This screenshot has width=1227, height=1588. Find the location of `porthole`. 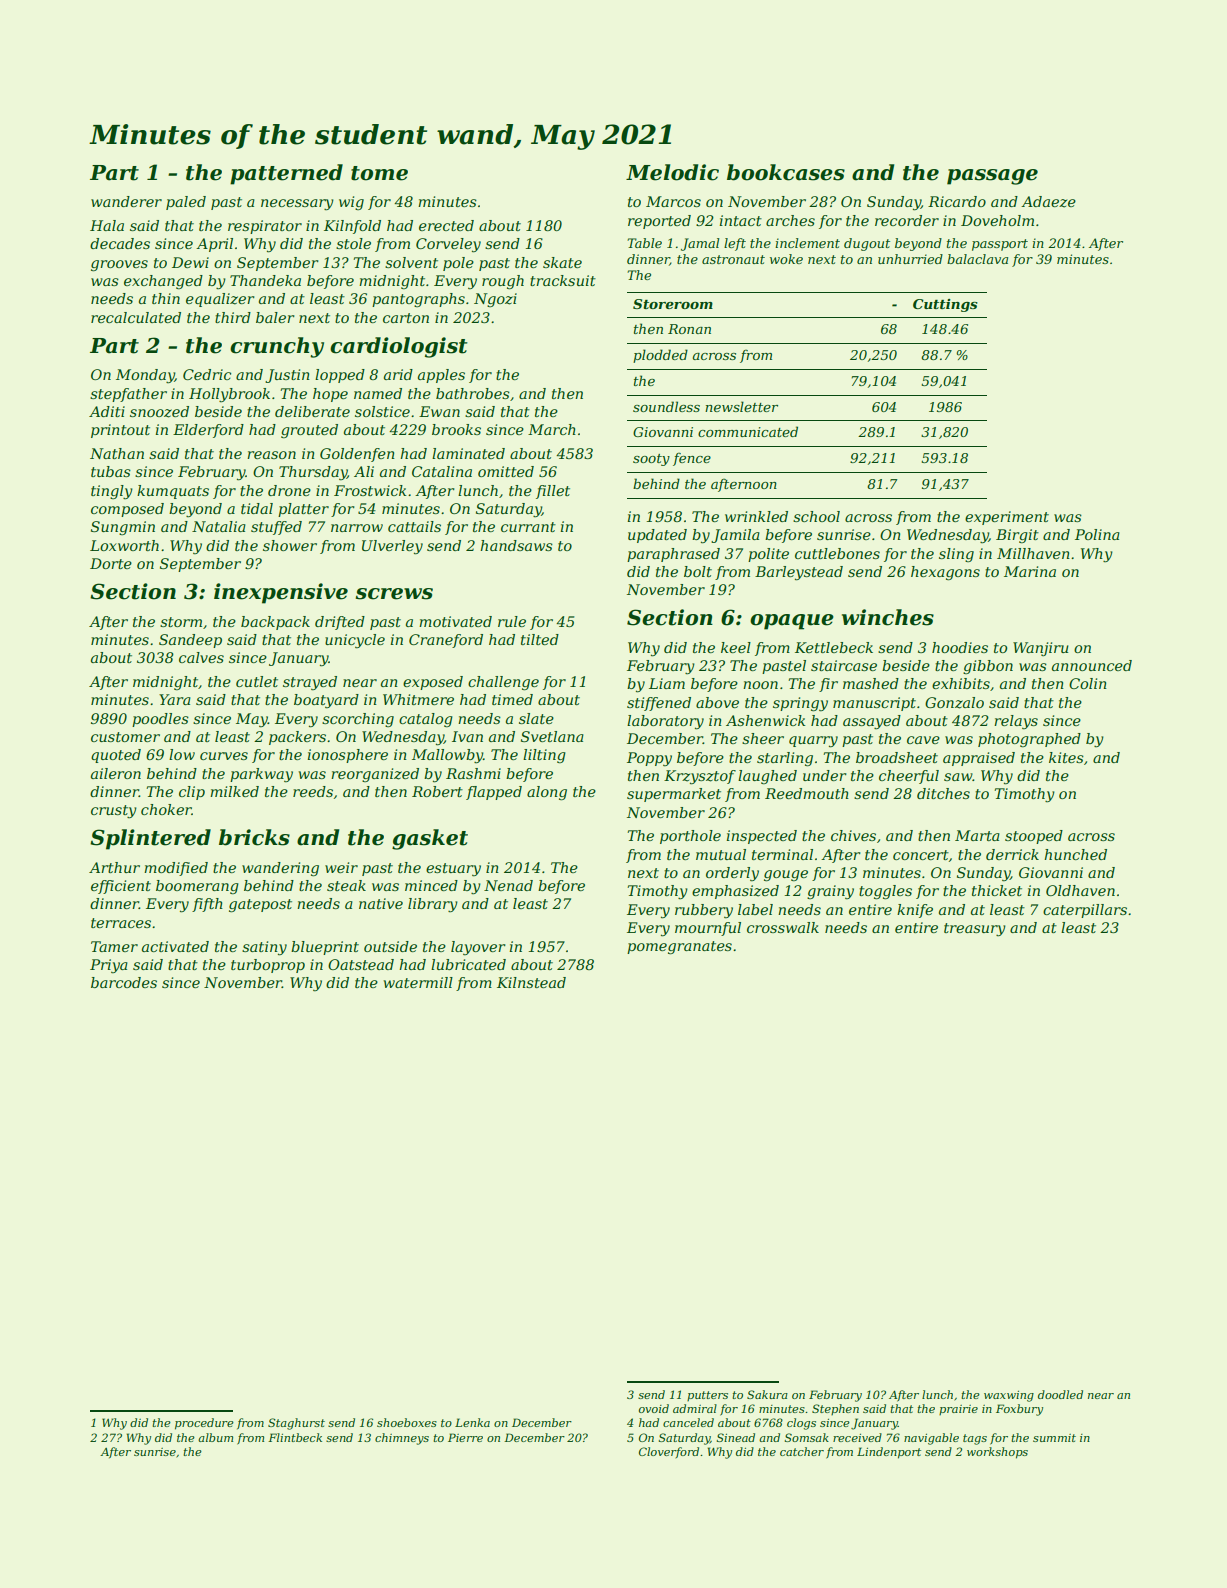

porthole is located at coordinates (690, 837).
